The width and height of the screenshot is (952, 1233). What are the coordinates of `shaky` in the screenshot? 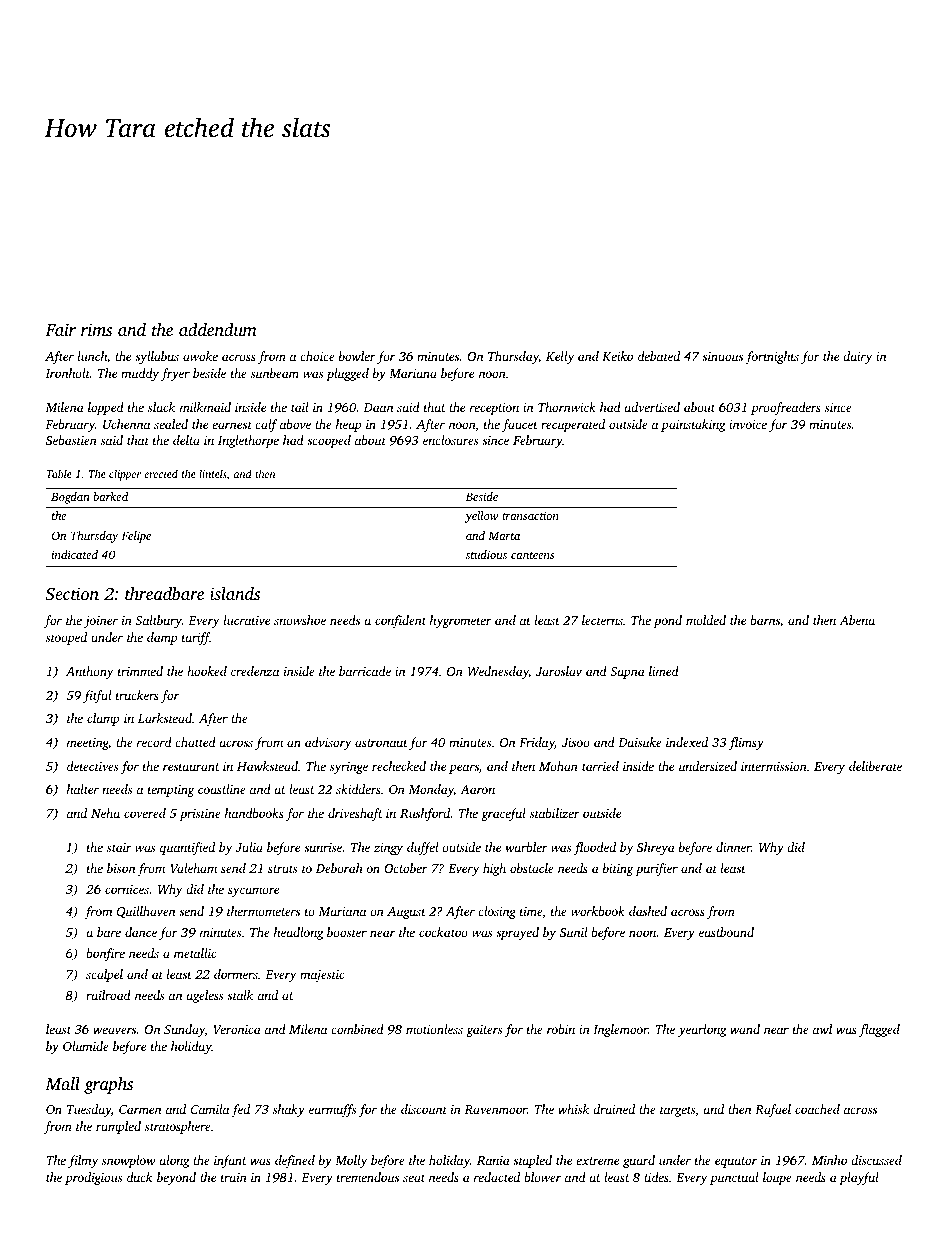 It's located at (289, 1110).
